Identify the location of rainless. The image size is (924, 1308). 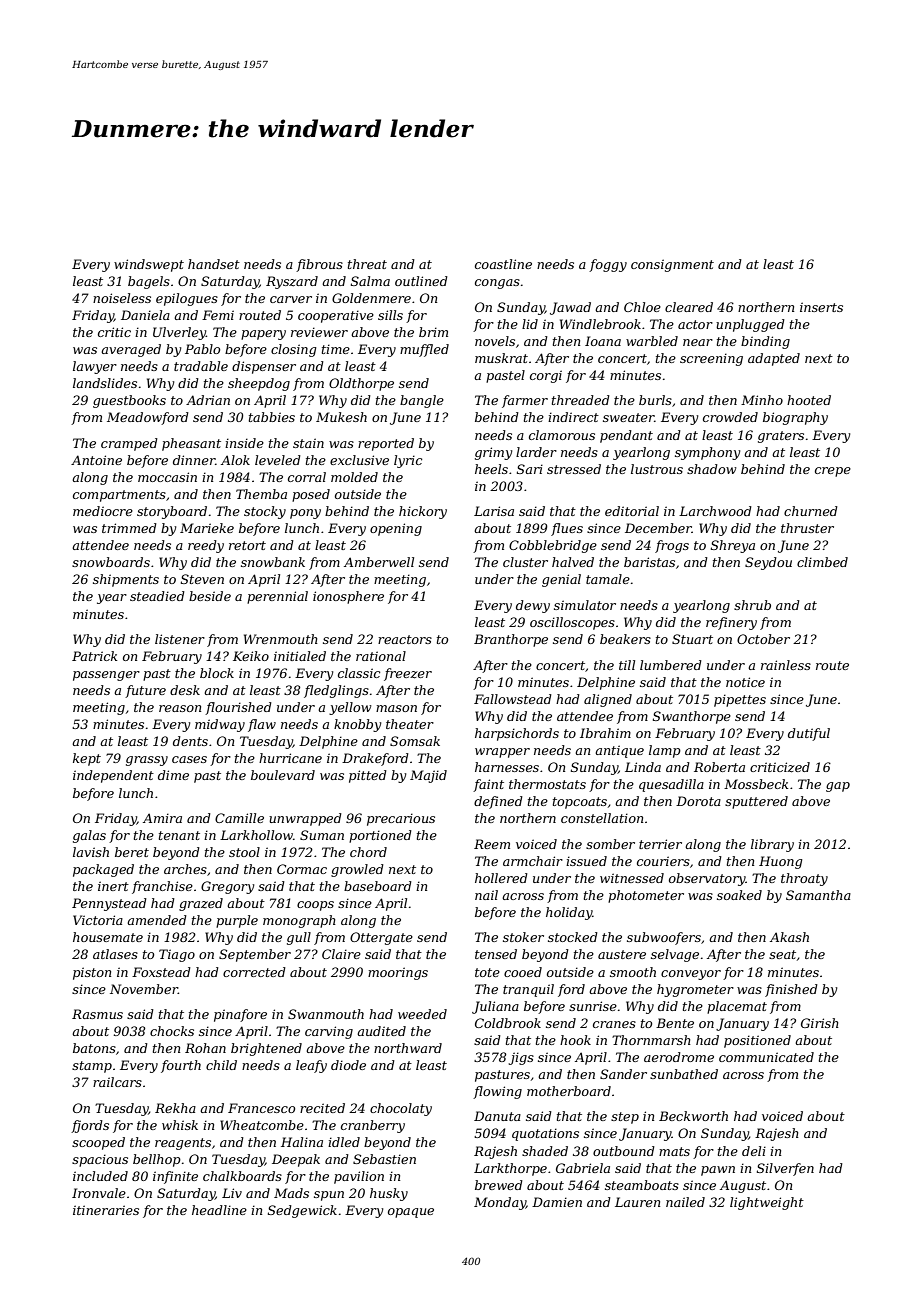
(786, 665).
